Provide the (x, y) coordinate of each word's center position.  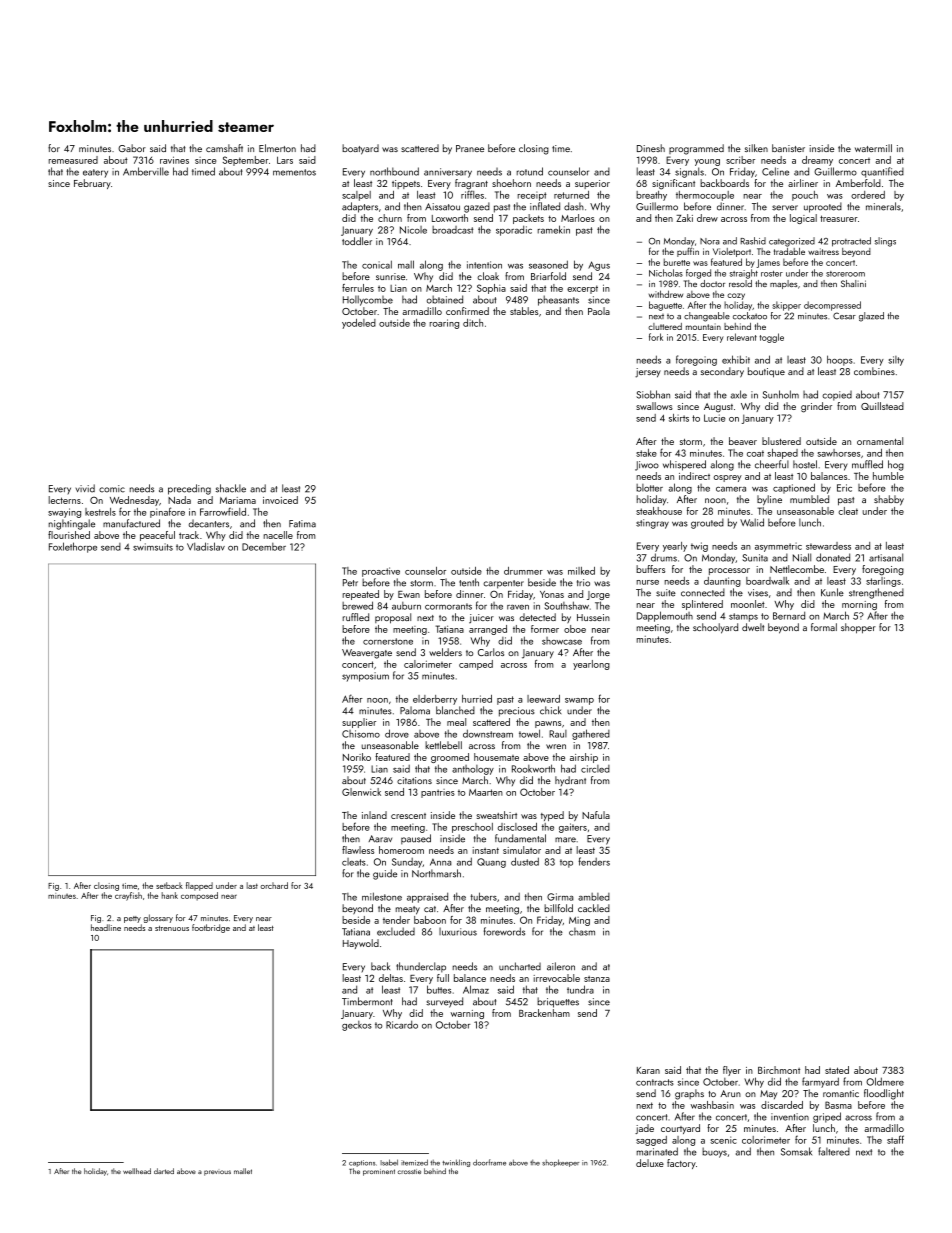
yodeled (359, 324)
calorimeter (428, 664)
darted (164, 1171)
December (264, 547)
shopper (858, 628)
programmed (696, 149)
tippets (406, 184)
